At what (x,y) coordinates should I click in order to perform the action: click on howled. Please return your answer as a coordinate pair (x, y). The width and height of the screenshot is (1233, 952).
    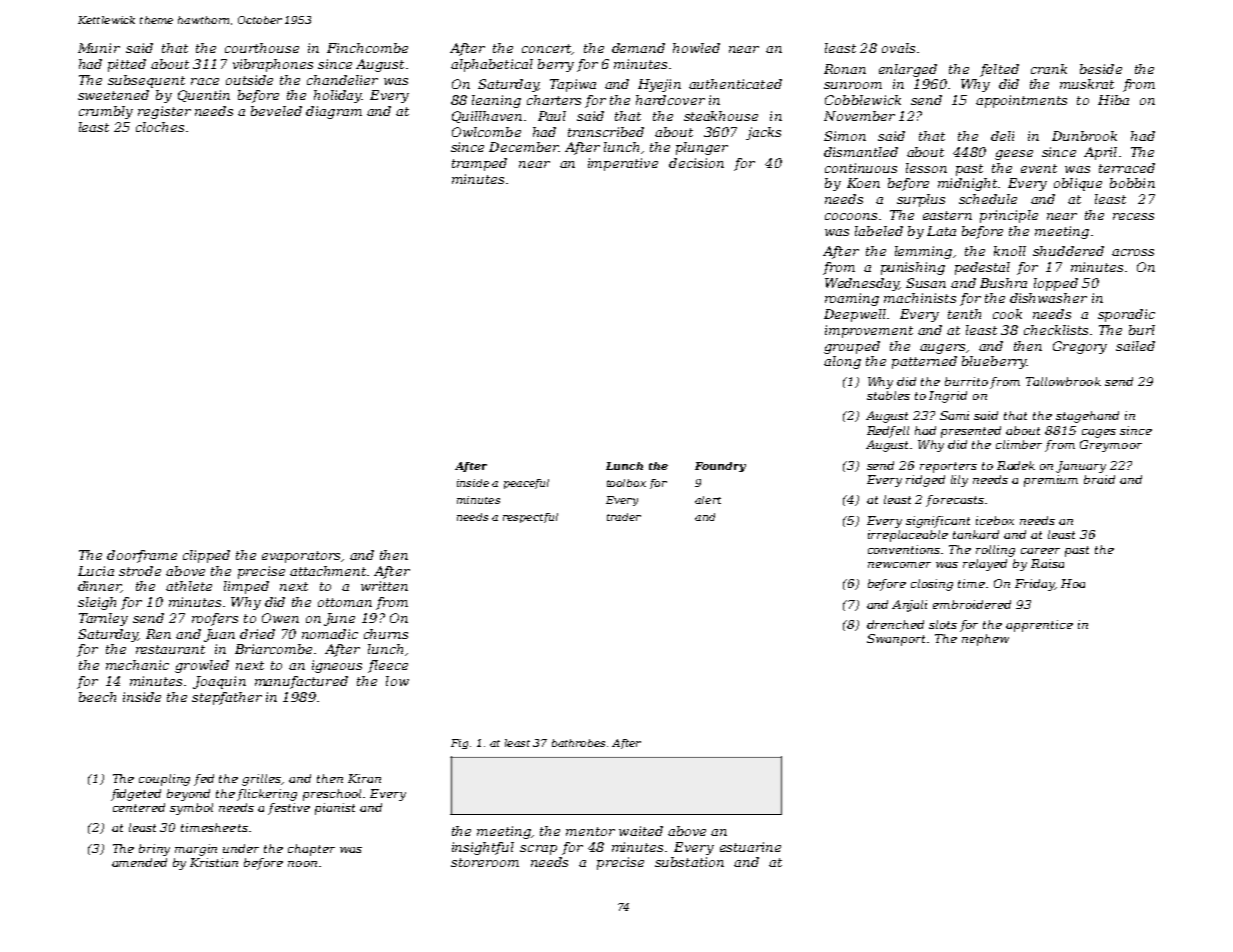
    Looking at the image, I should click on (696, 48).
